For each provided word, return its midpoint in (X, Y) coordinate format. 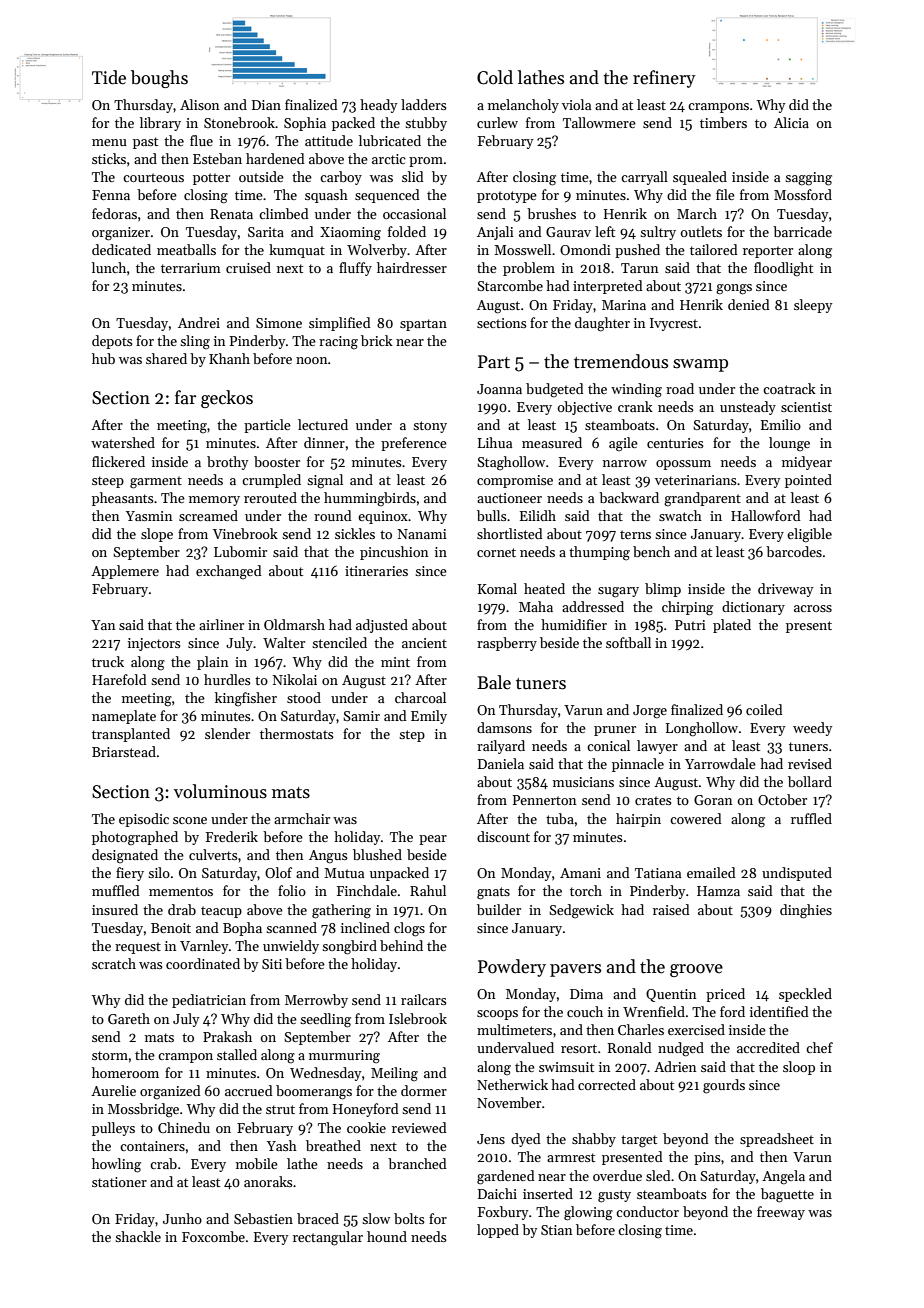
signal (325, 481)
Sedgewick (581, 911)
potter (211, 179)
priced (725, 995)
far (185, 397)
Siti (272, 964)
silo (159, 872)
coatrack (789, 388)
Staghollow (511, 463)
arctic (389, 159)
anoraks (268, 1181)
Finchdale (367, 890)
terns (635, 534)
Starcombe (510, 285)
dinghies (806, 911)
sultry (658, 233)
